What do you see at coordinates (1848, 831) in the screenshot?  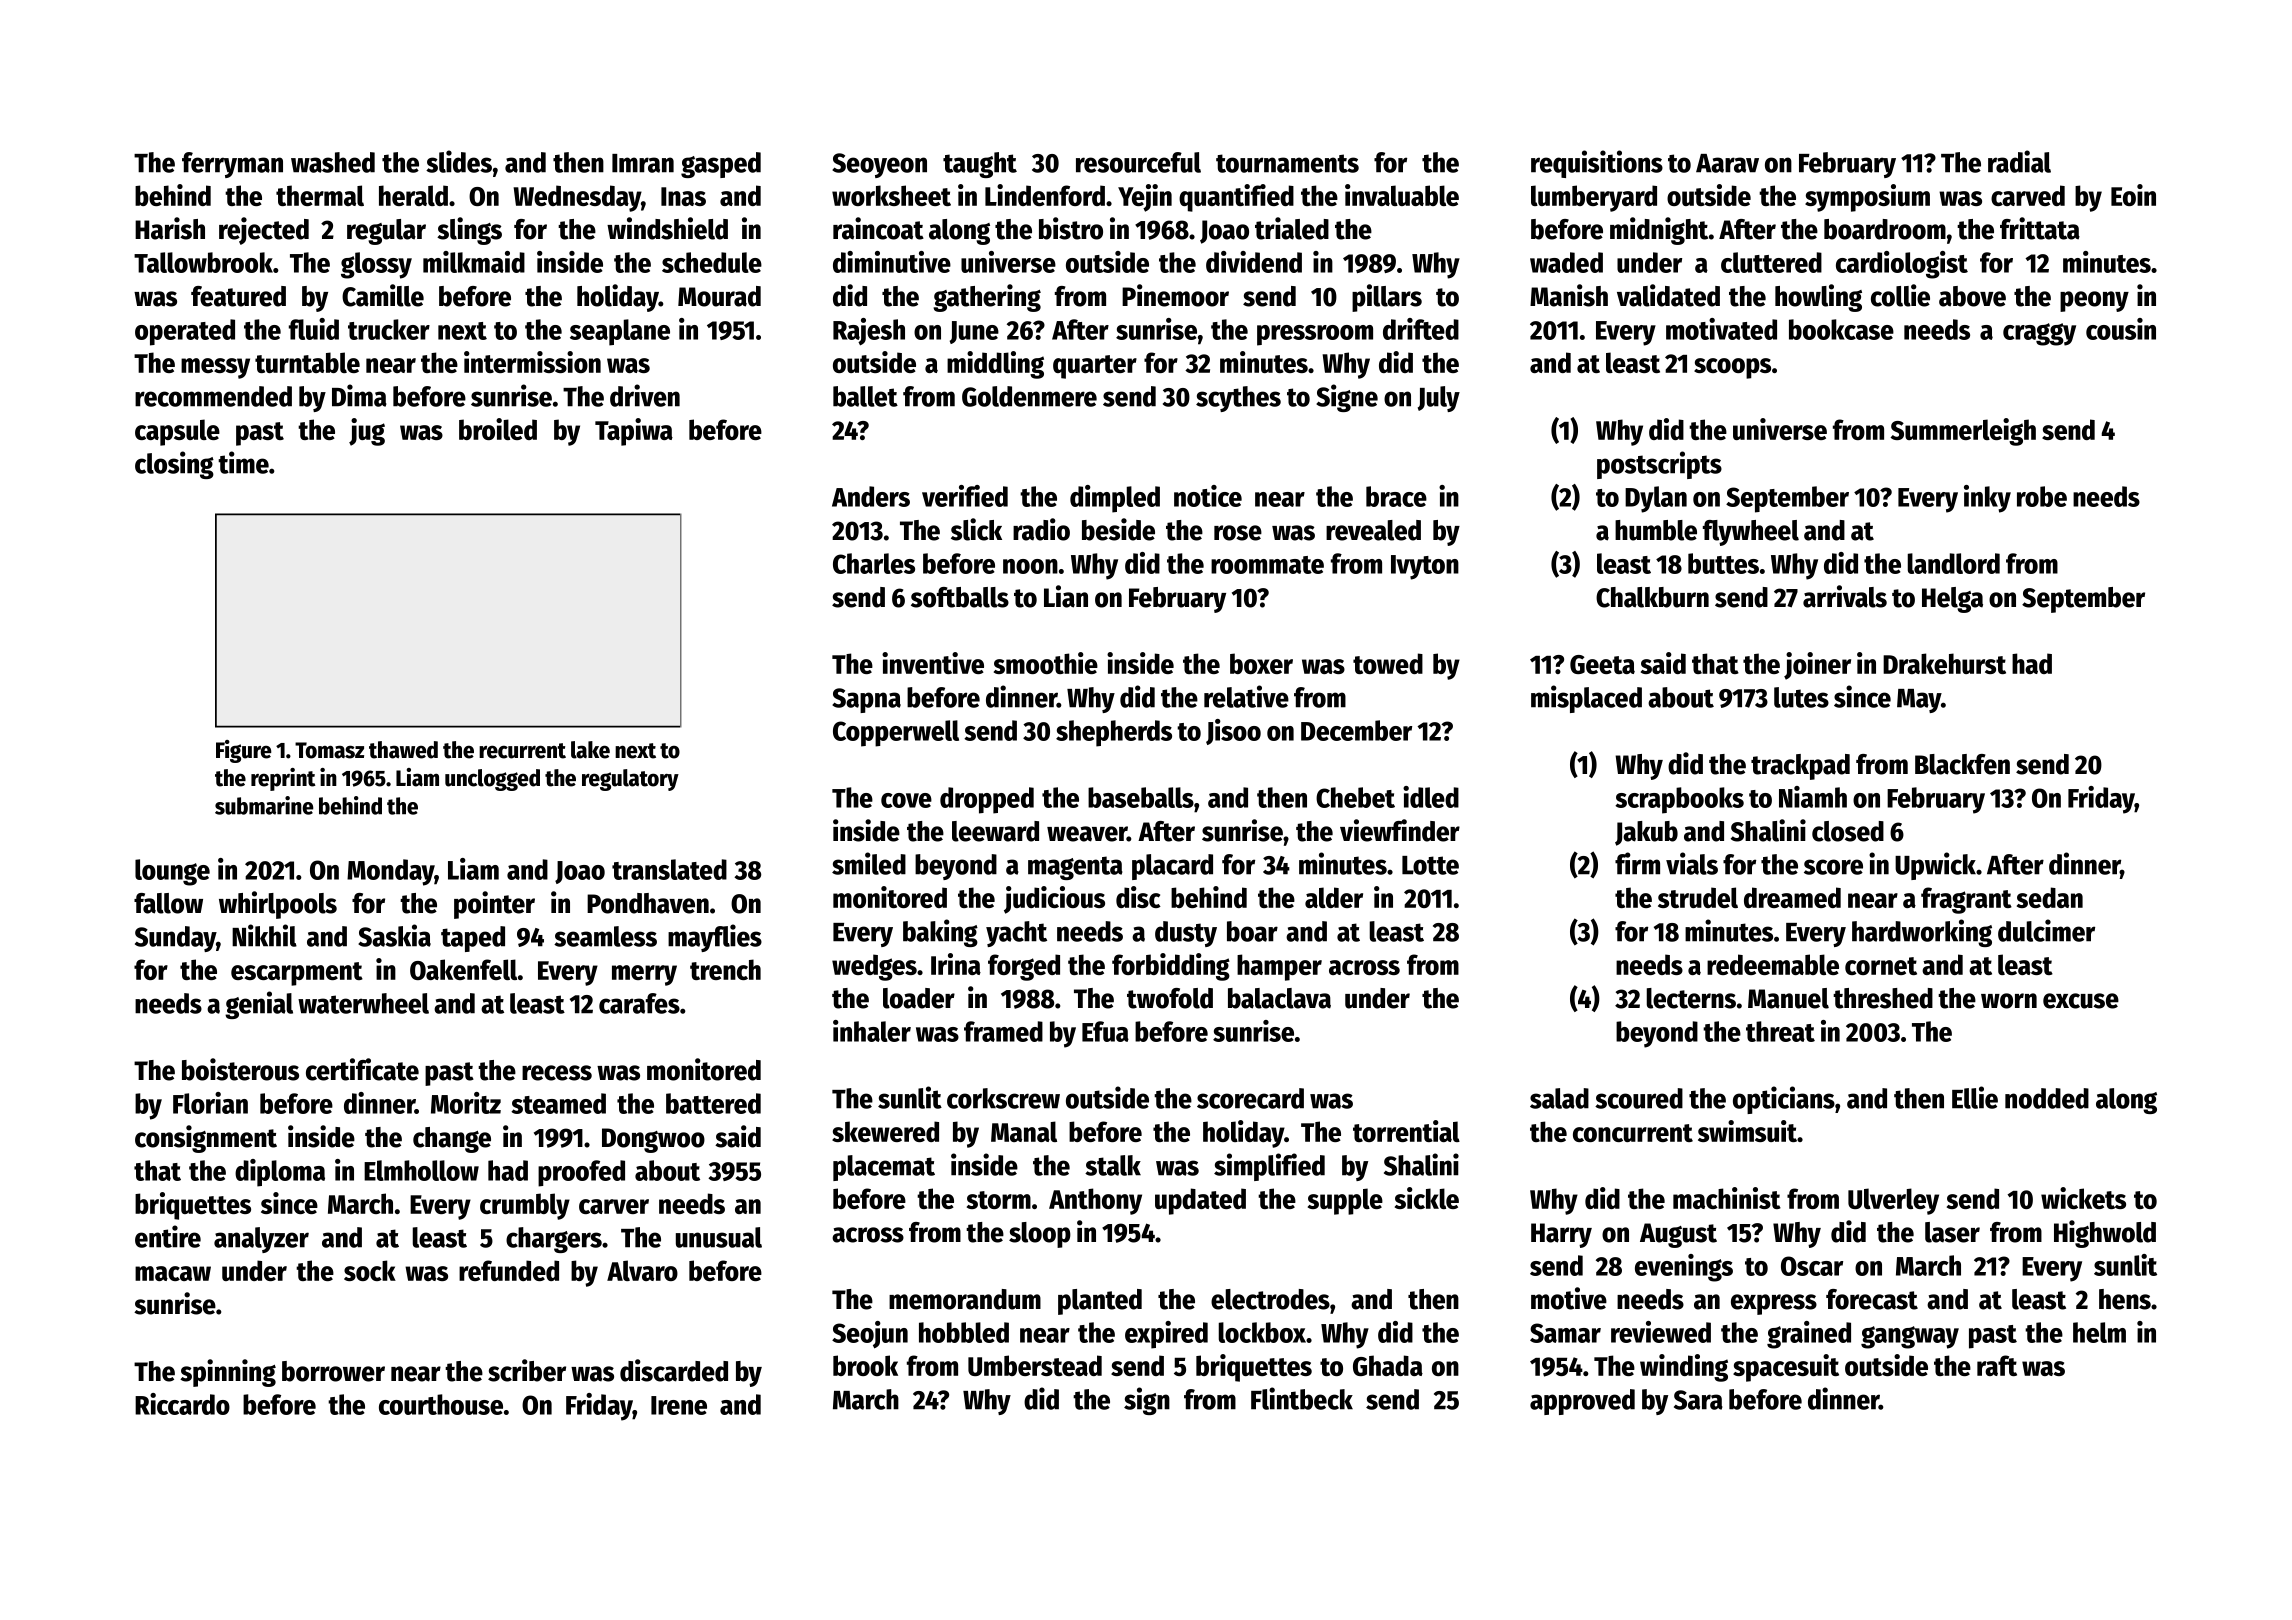 I see `closed` at bounding box center [1848, 831].
